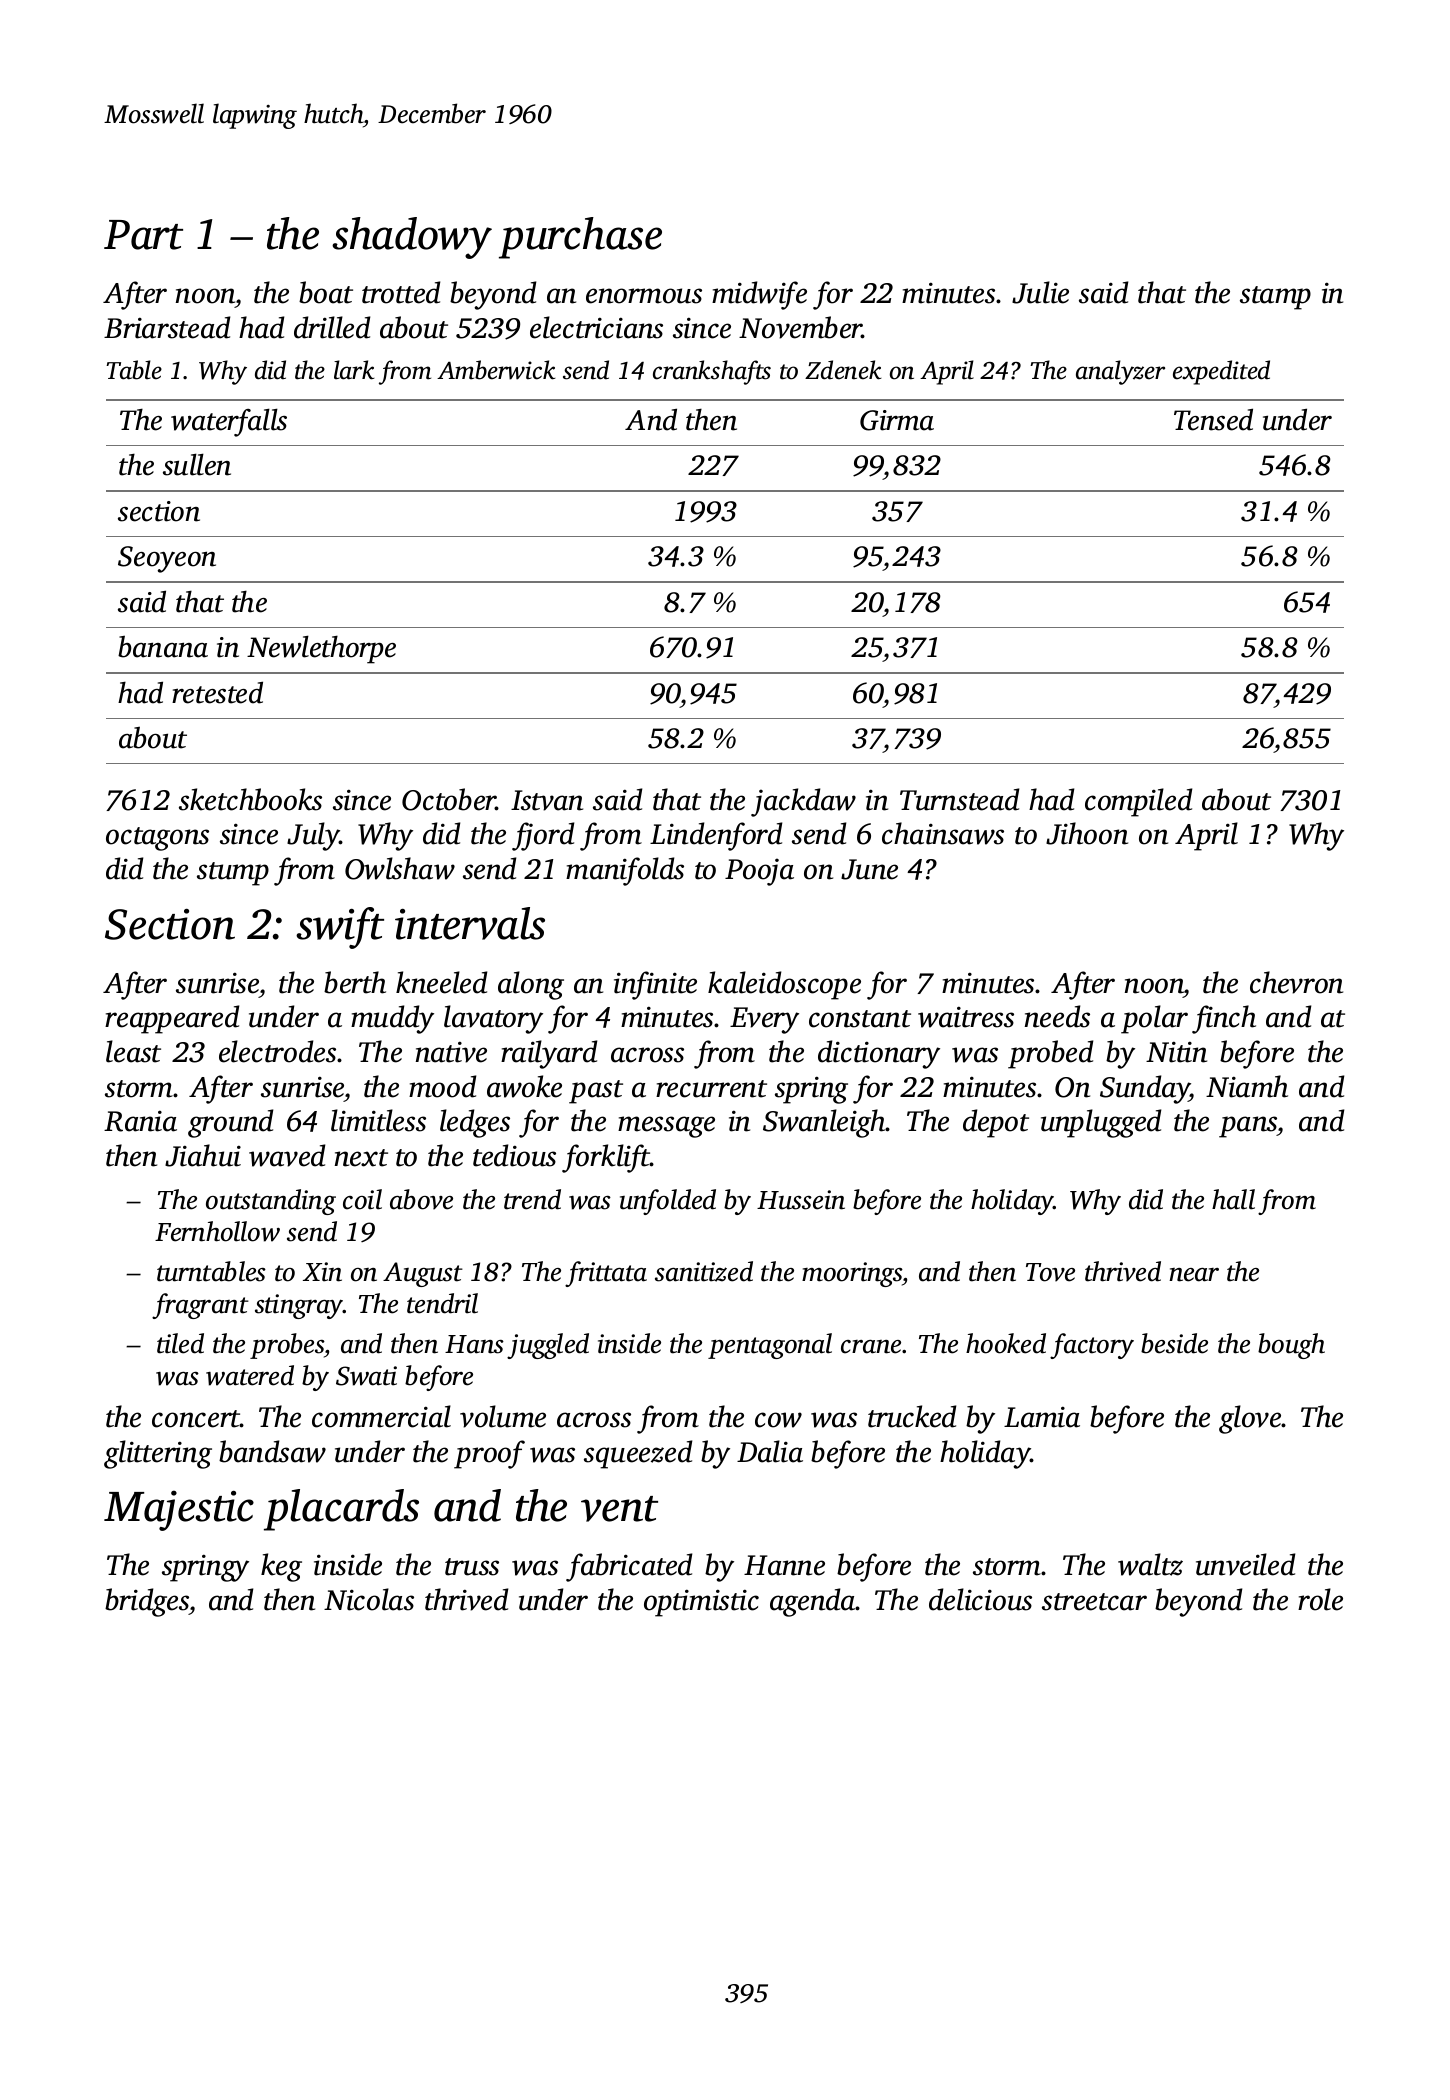 Image resolution: width=1450 pixels, height=2100 pixels. Describe the element at coordinates (531, 985) in the page. I see `along` at that location.
